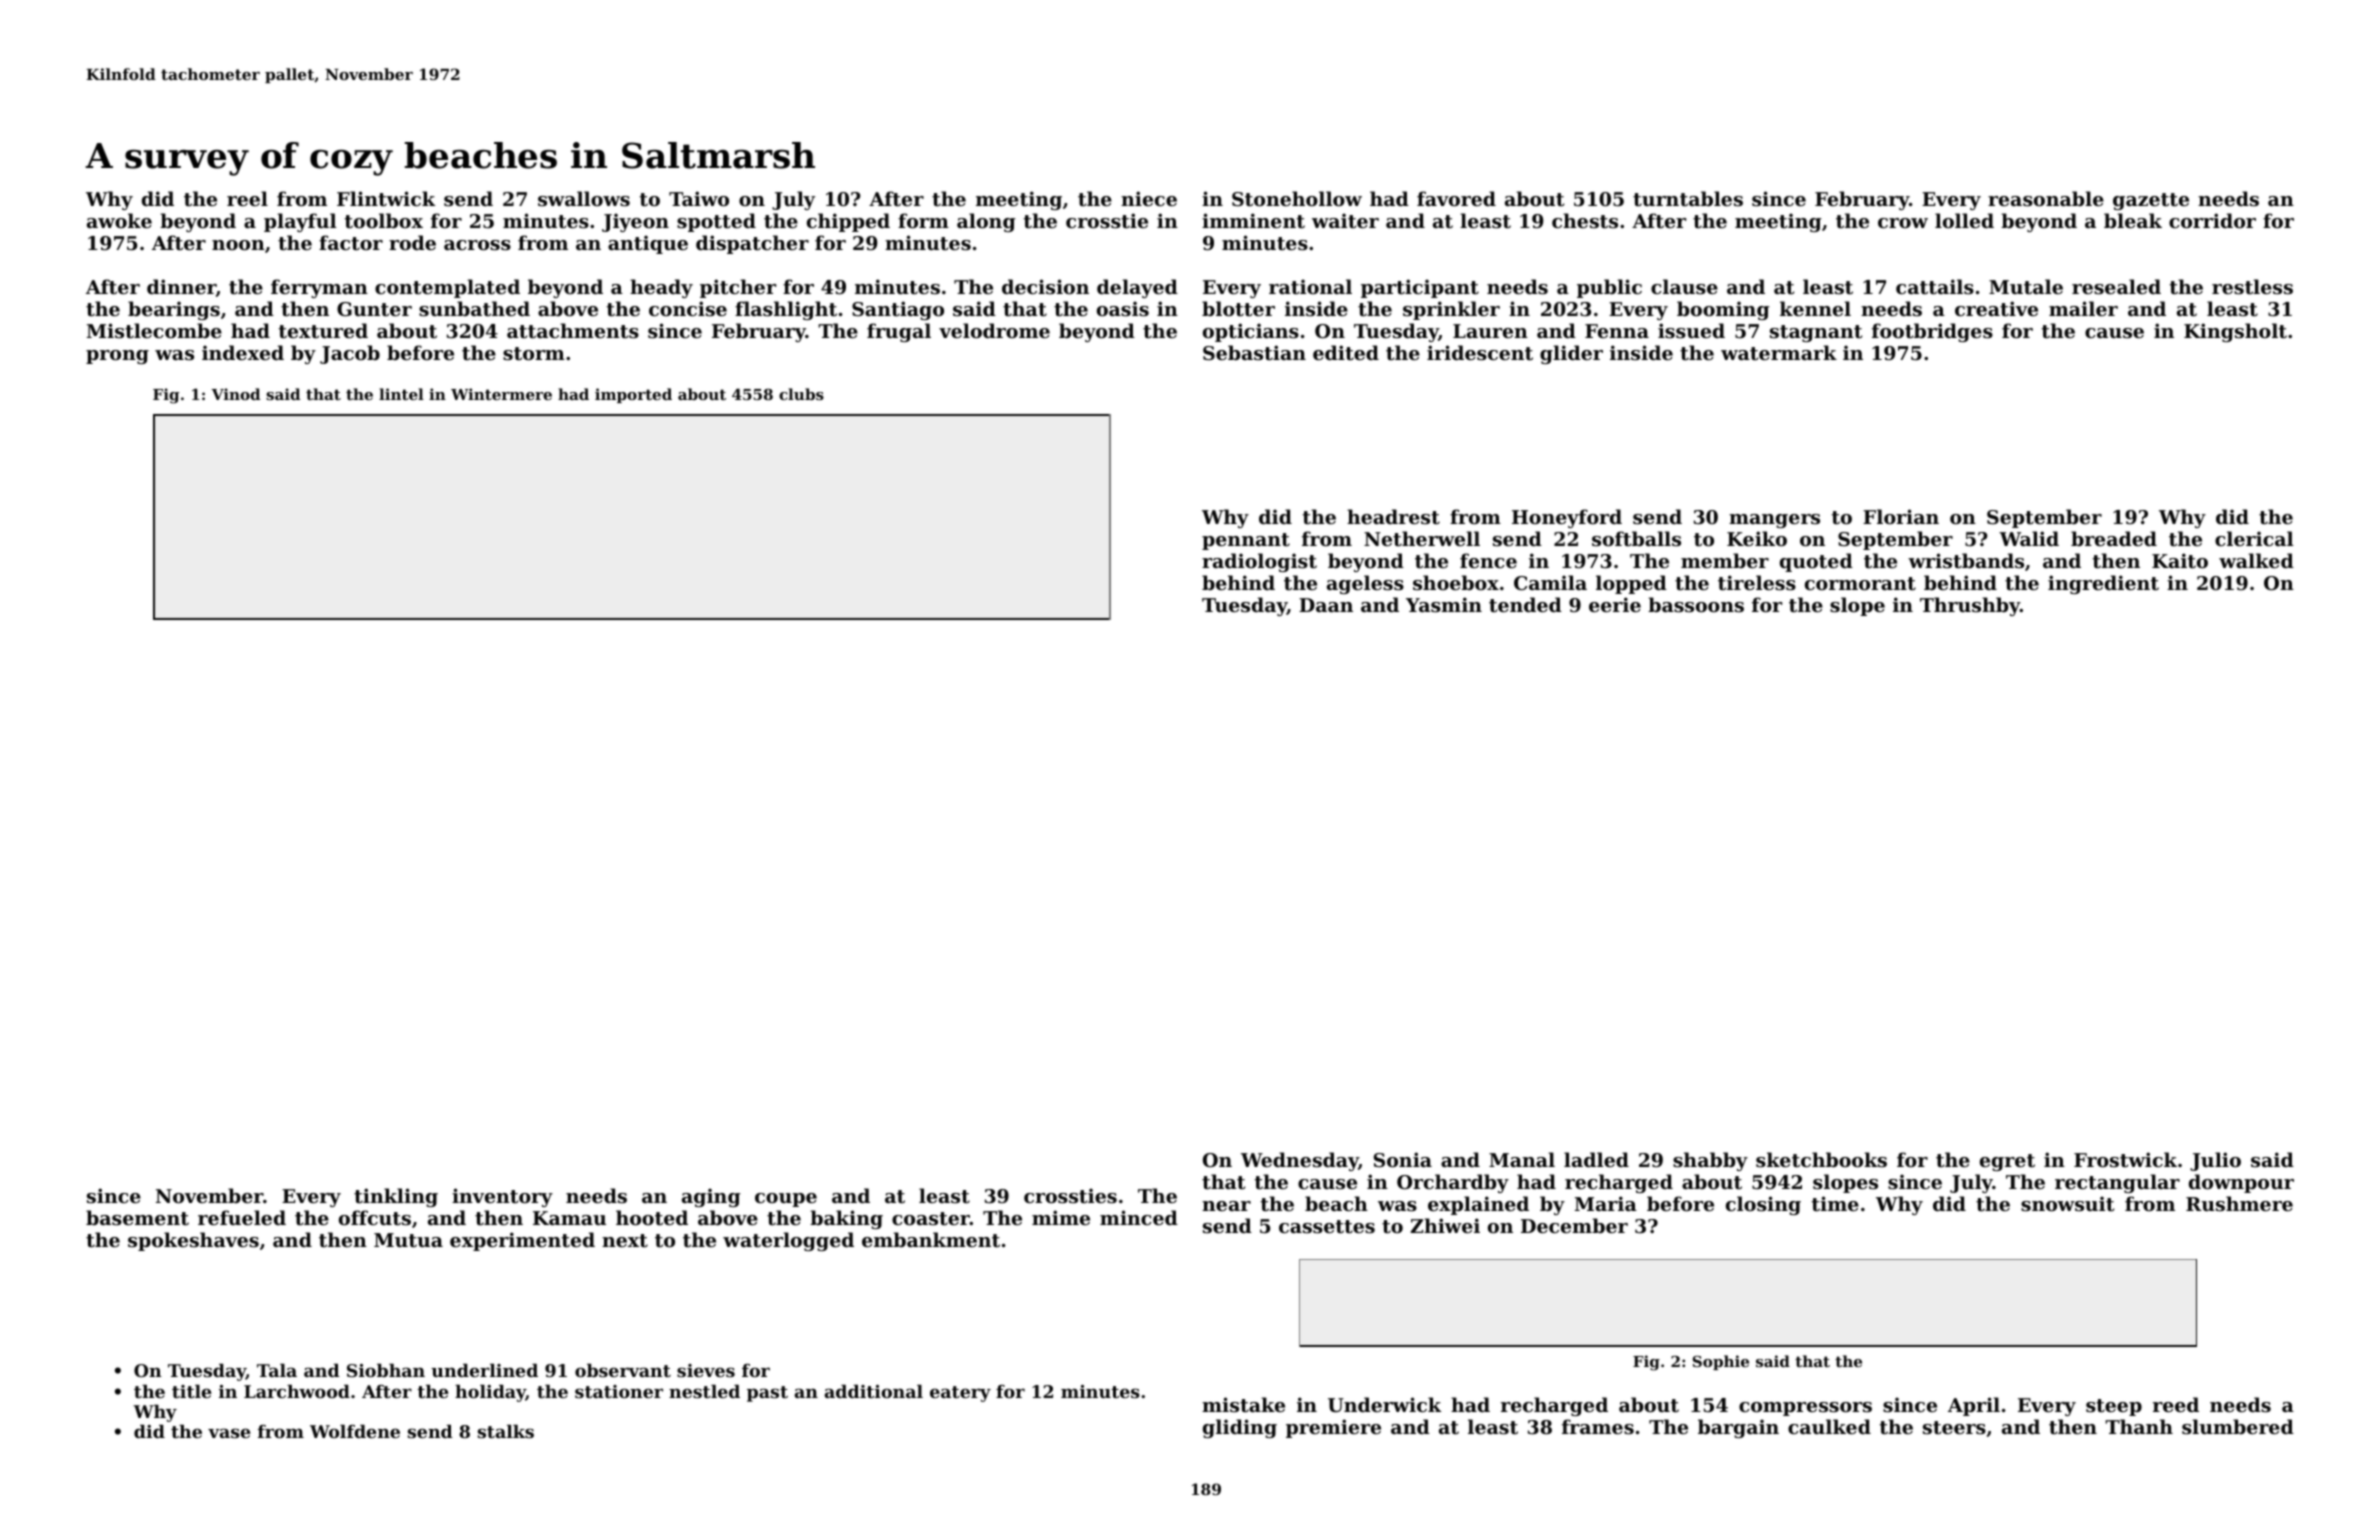 This image has width=2380, height=1540. I want to click on Sonia, so click(1403, 1160).
